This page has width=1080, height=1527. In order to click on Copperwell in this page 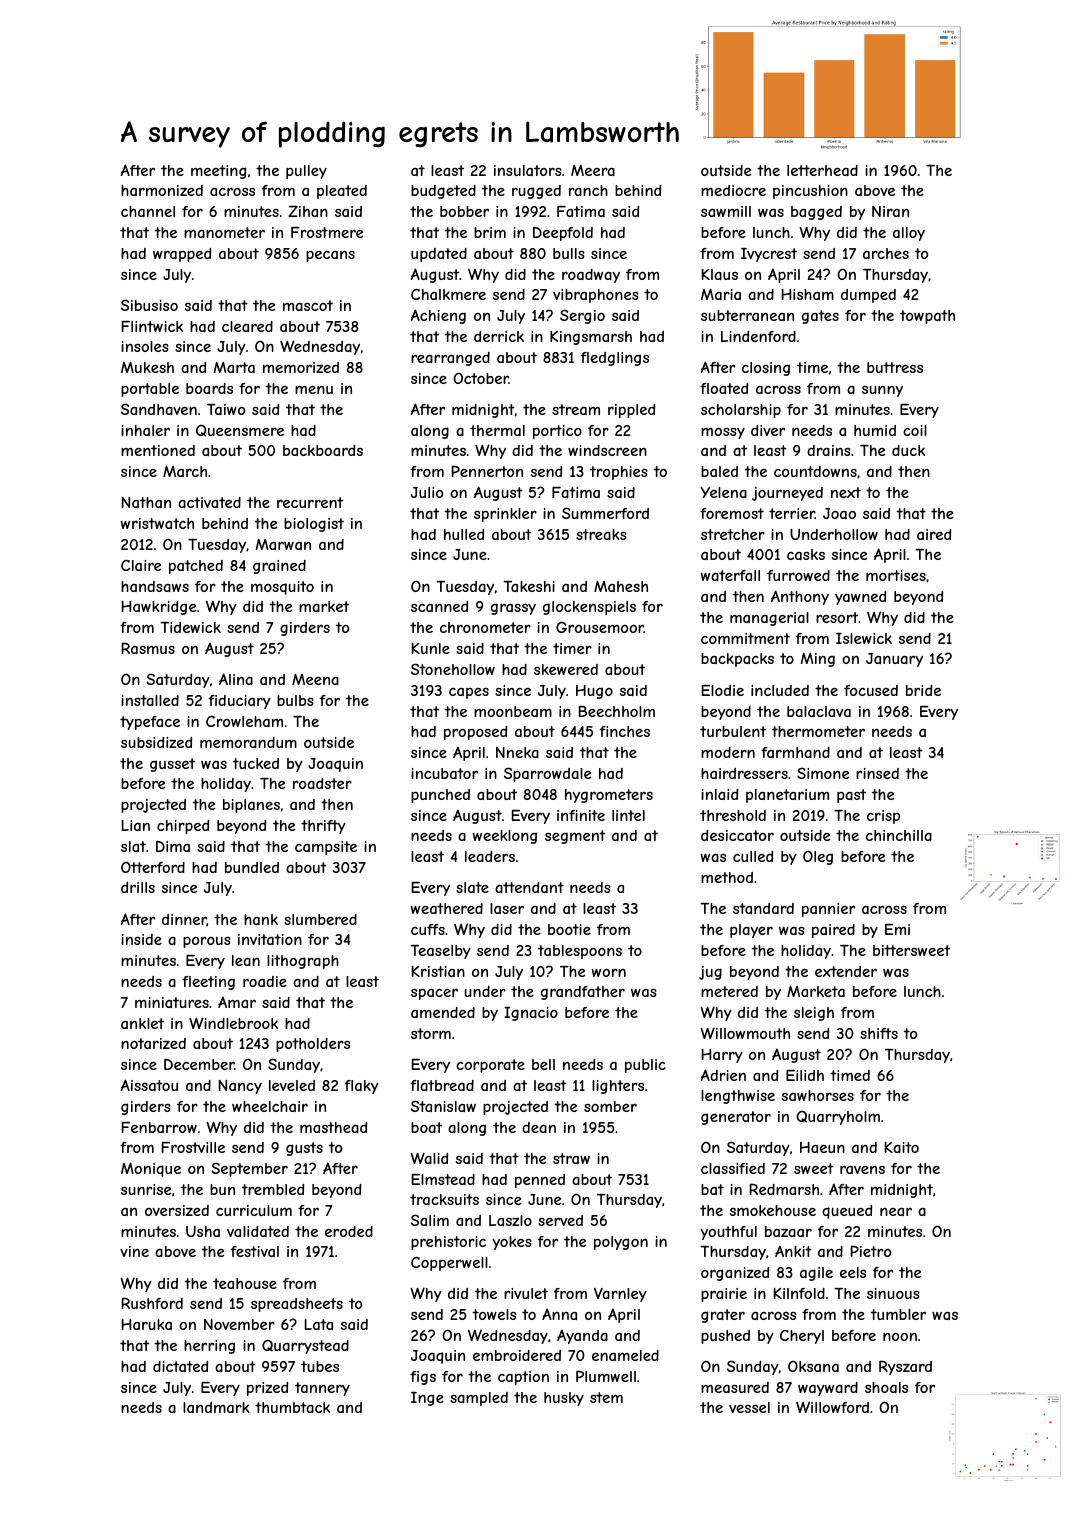, I will do `click(449, 1263)`.
